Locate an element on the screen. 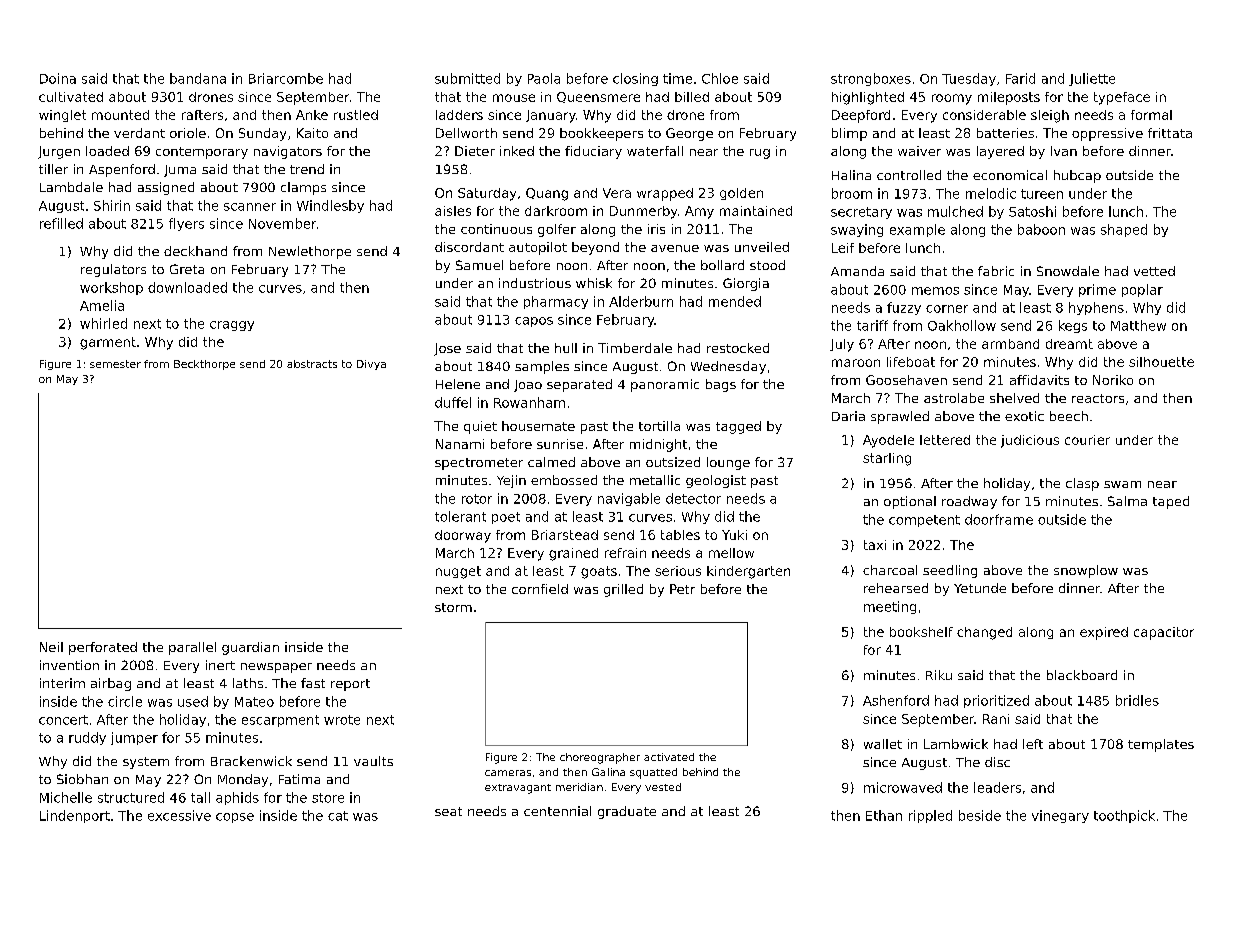  Doina is located at coordinates (58, 78).
